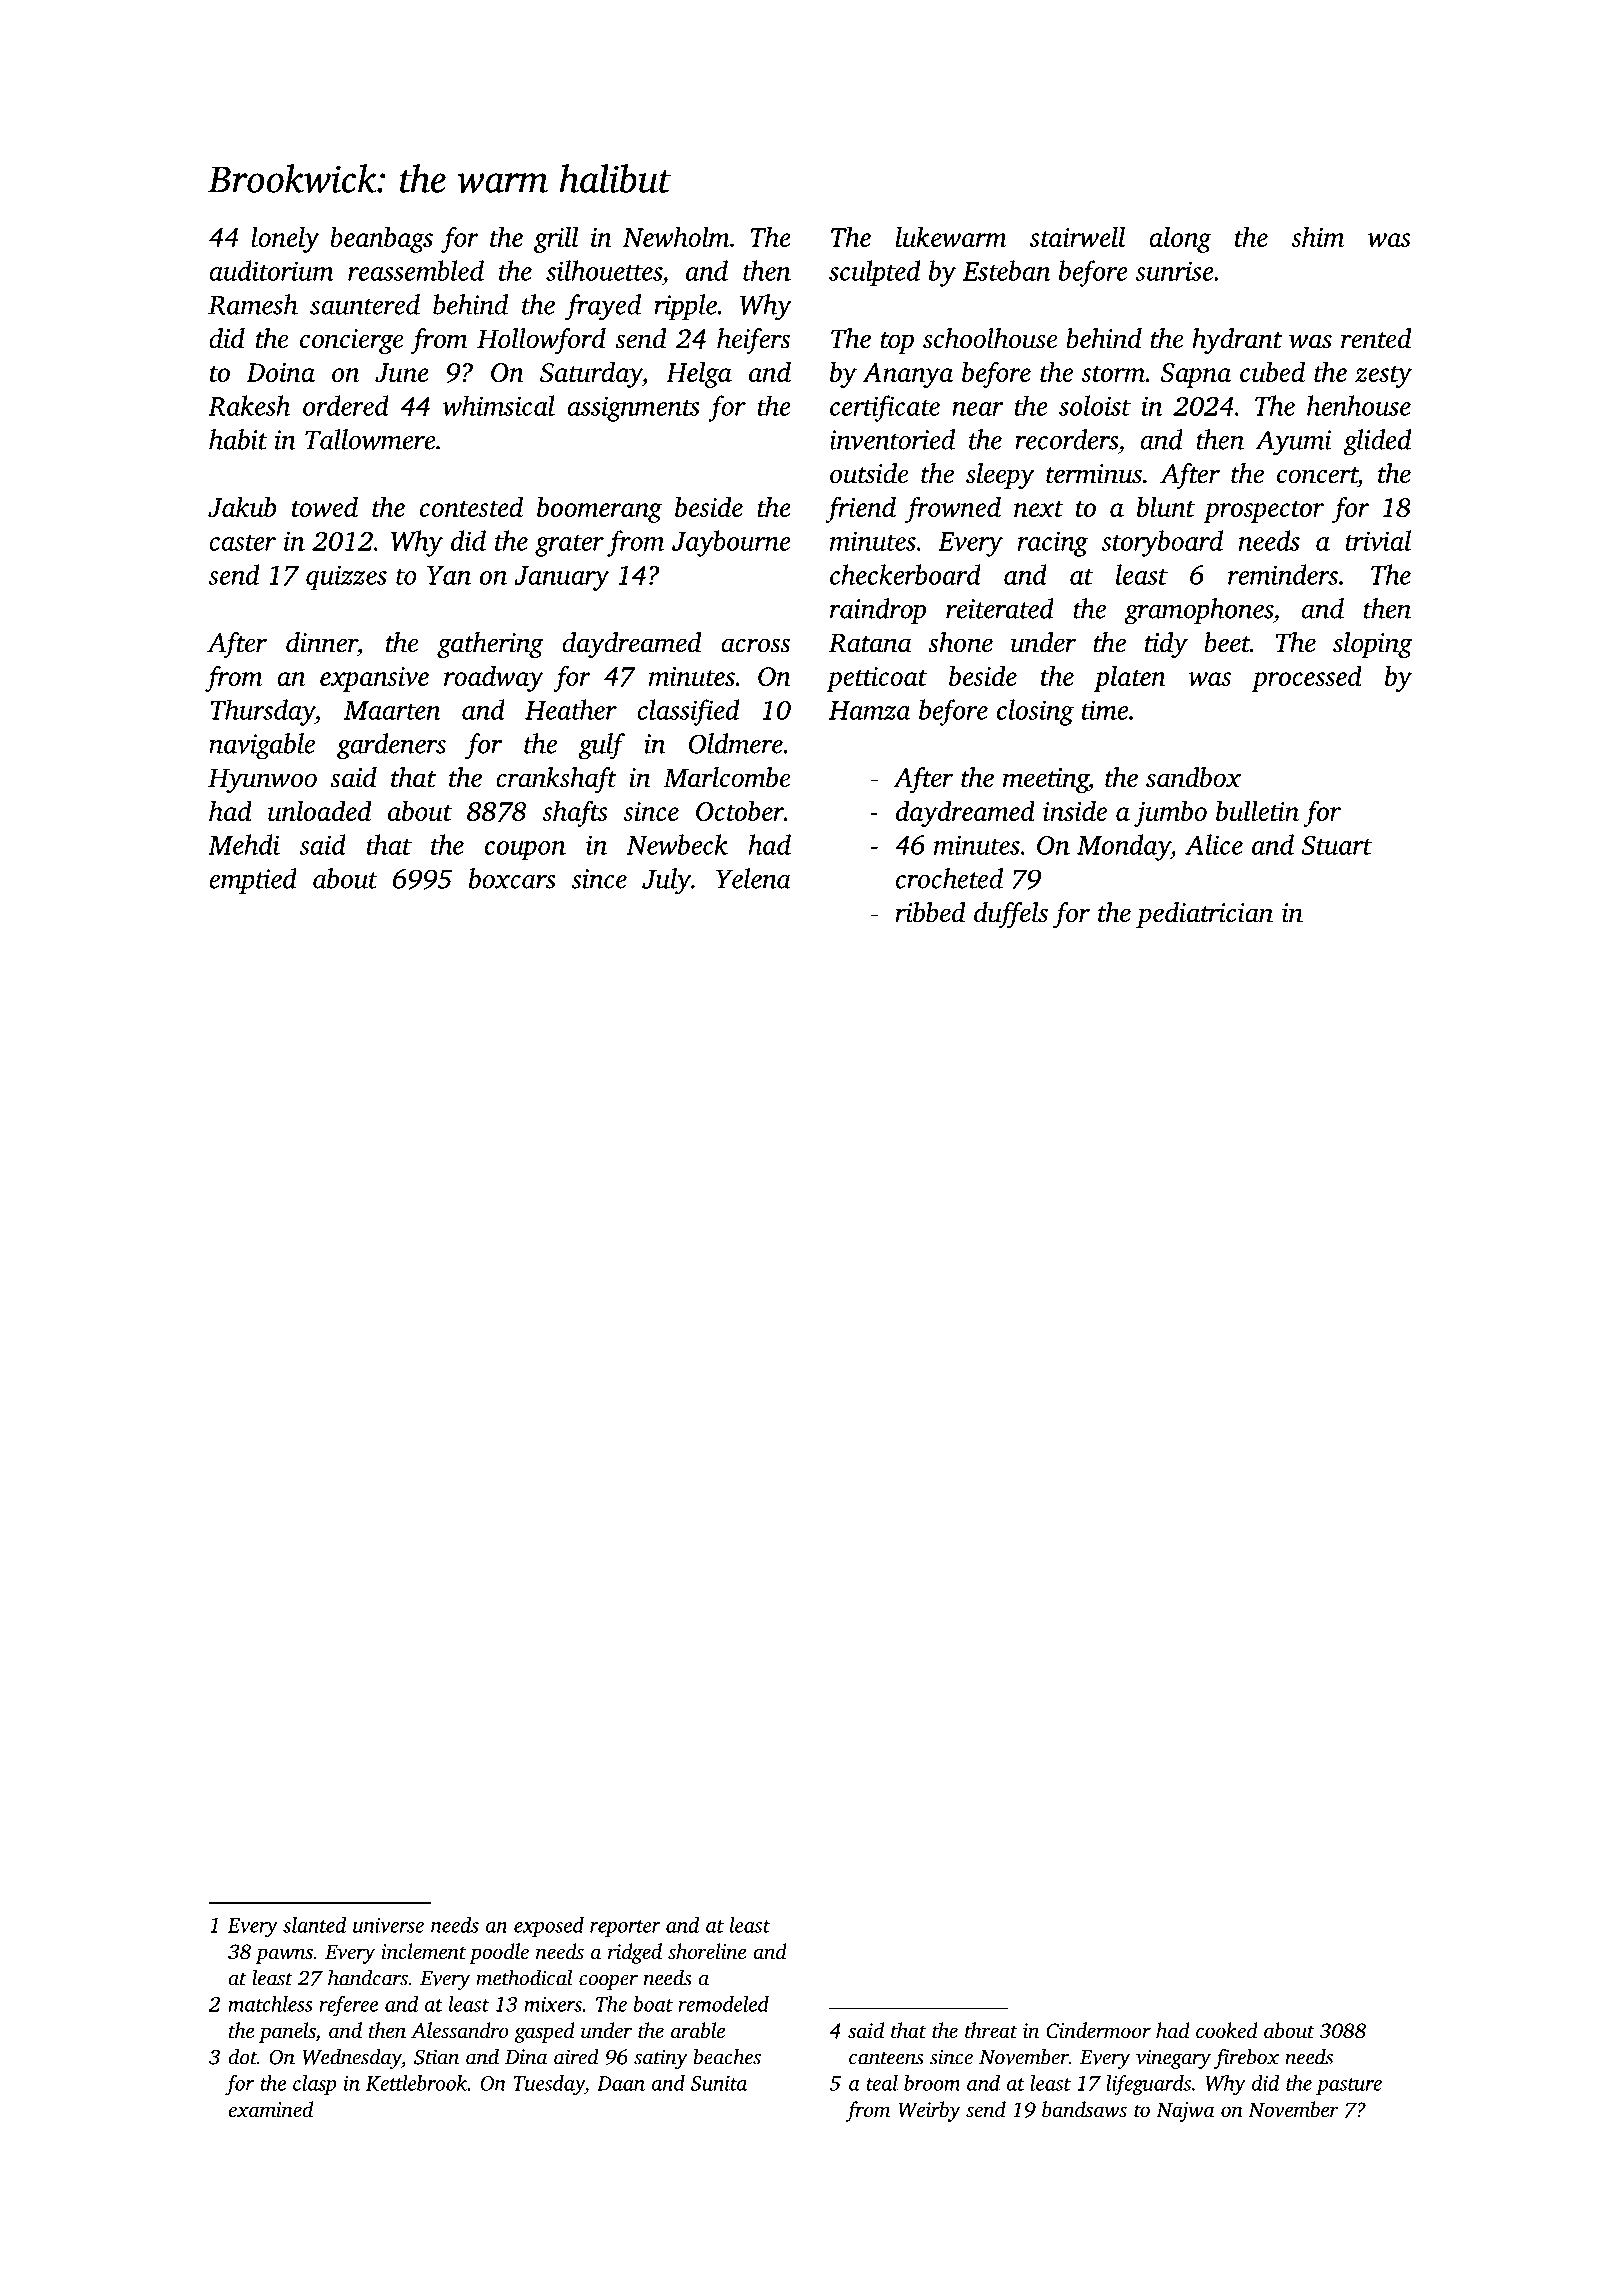 The height and width of the screenshot is (2292, 1620). Describe the element at coordinates (897, 343) in the screenshot. I see `top` at that location.
